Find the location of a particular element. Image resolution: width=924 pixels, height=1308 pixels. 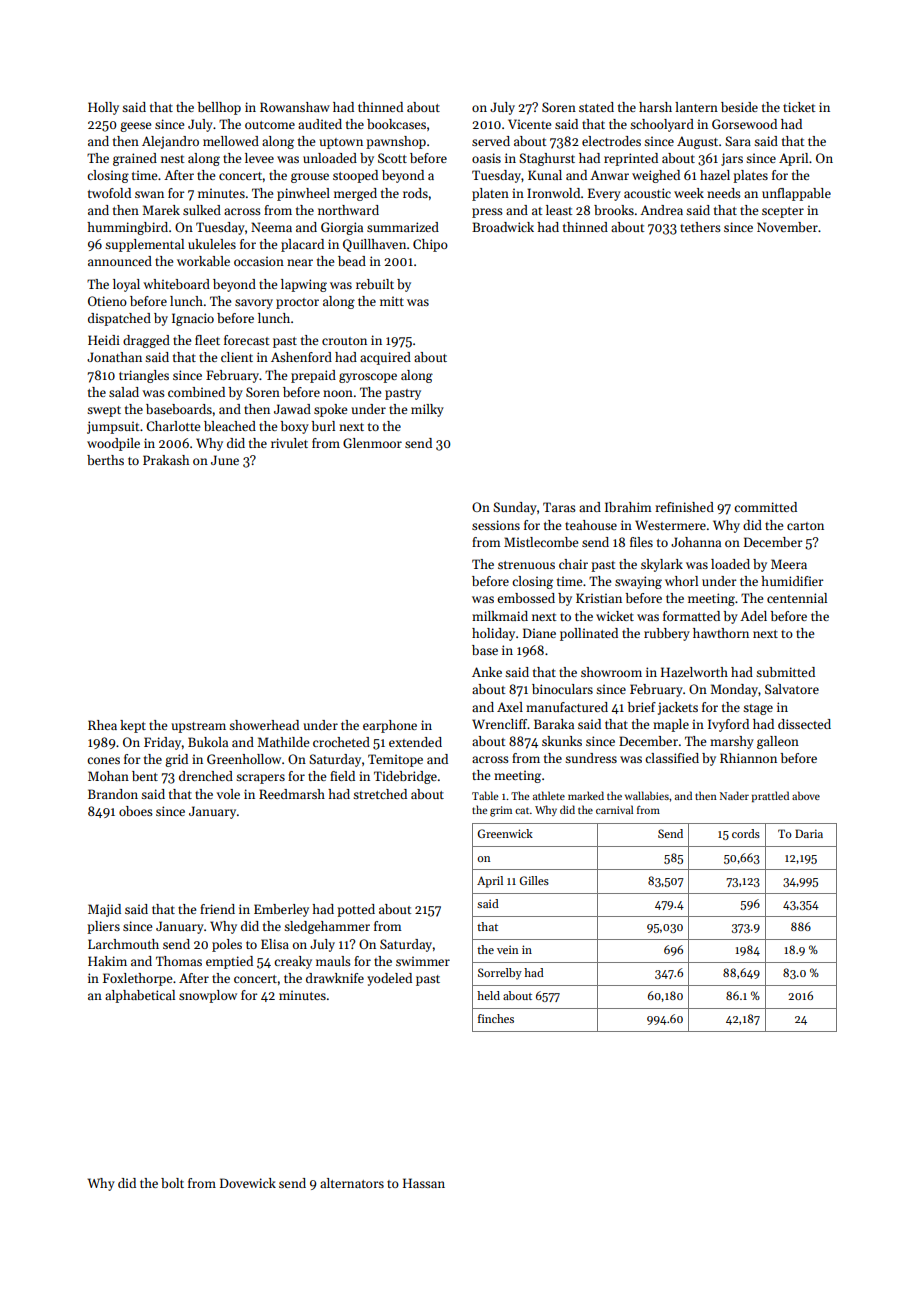

marked is located at coordinates (586, 795).
